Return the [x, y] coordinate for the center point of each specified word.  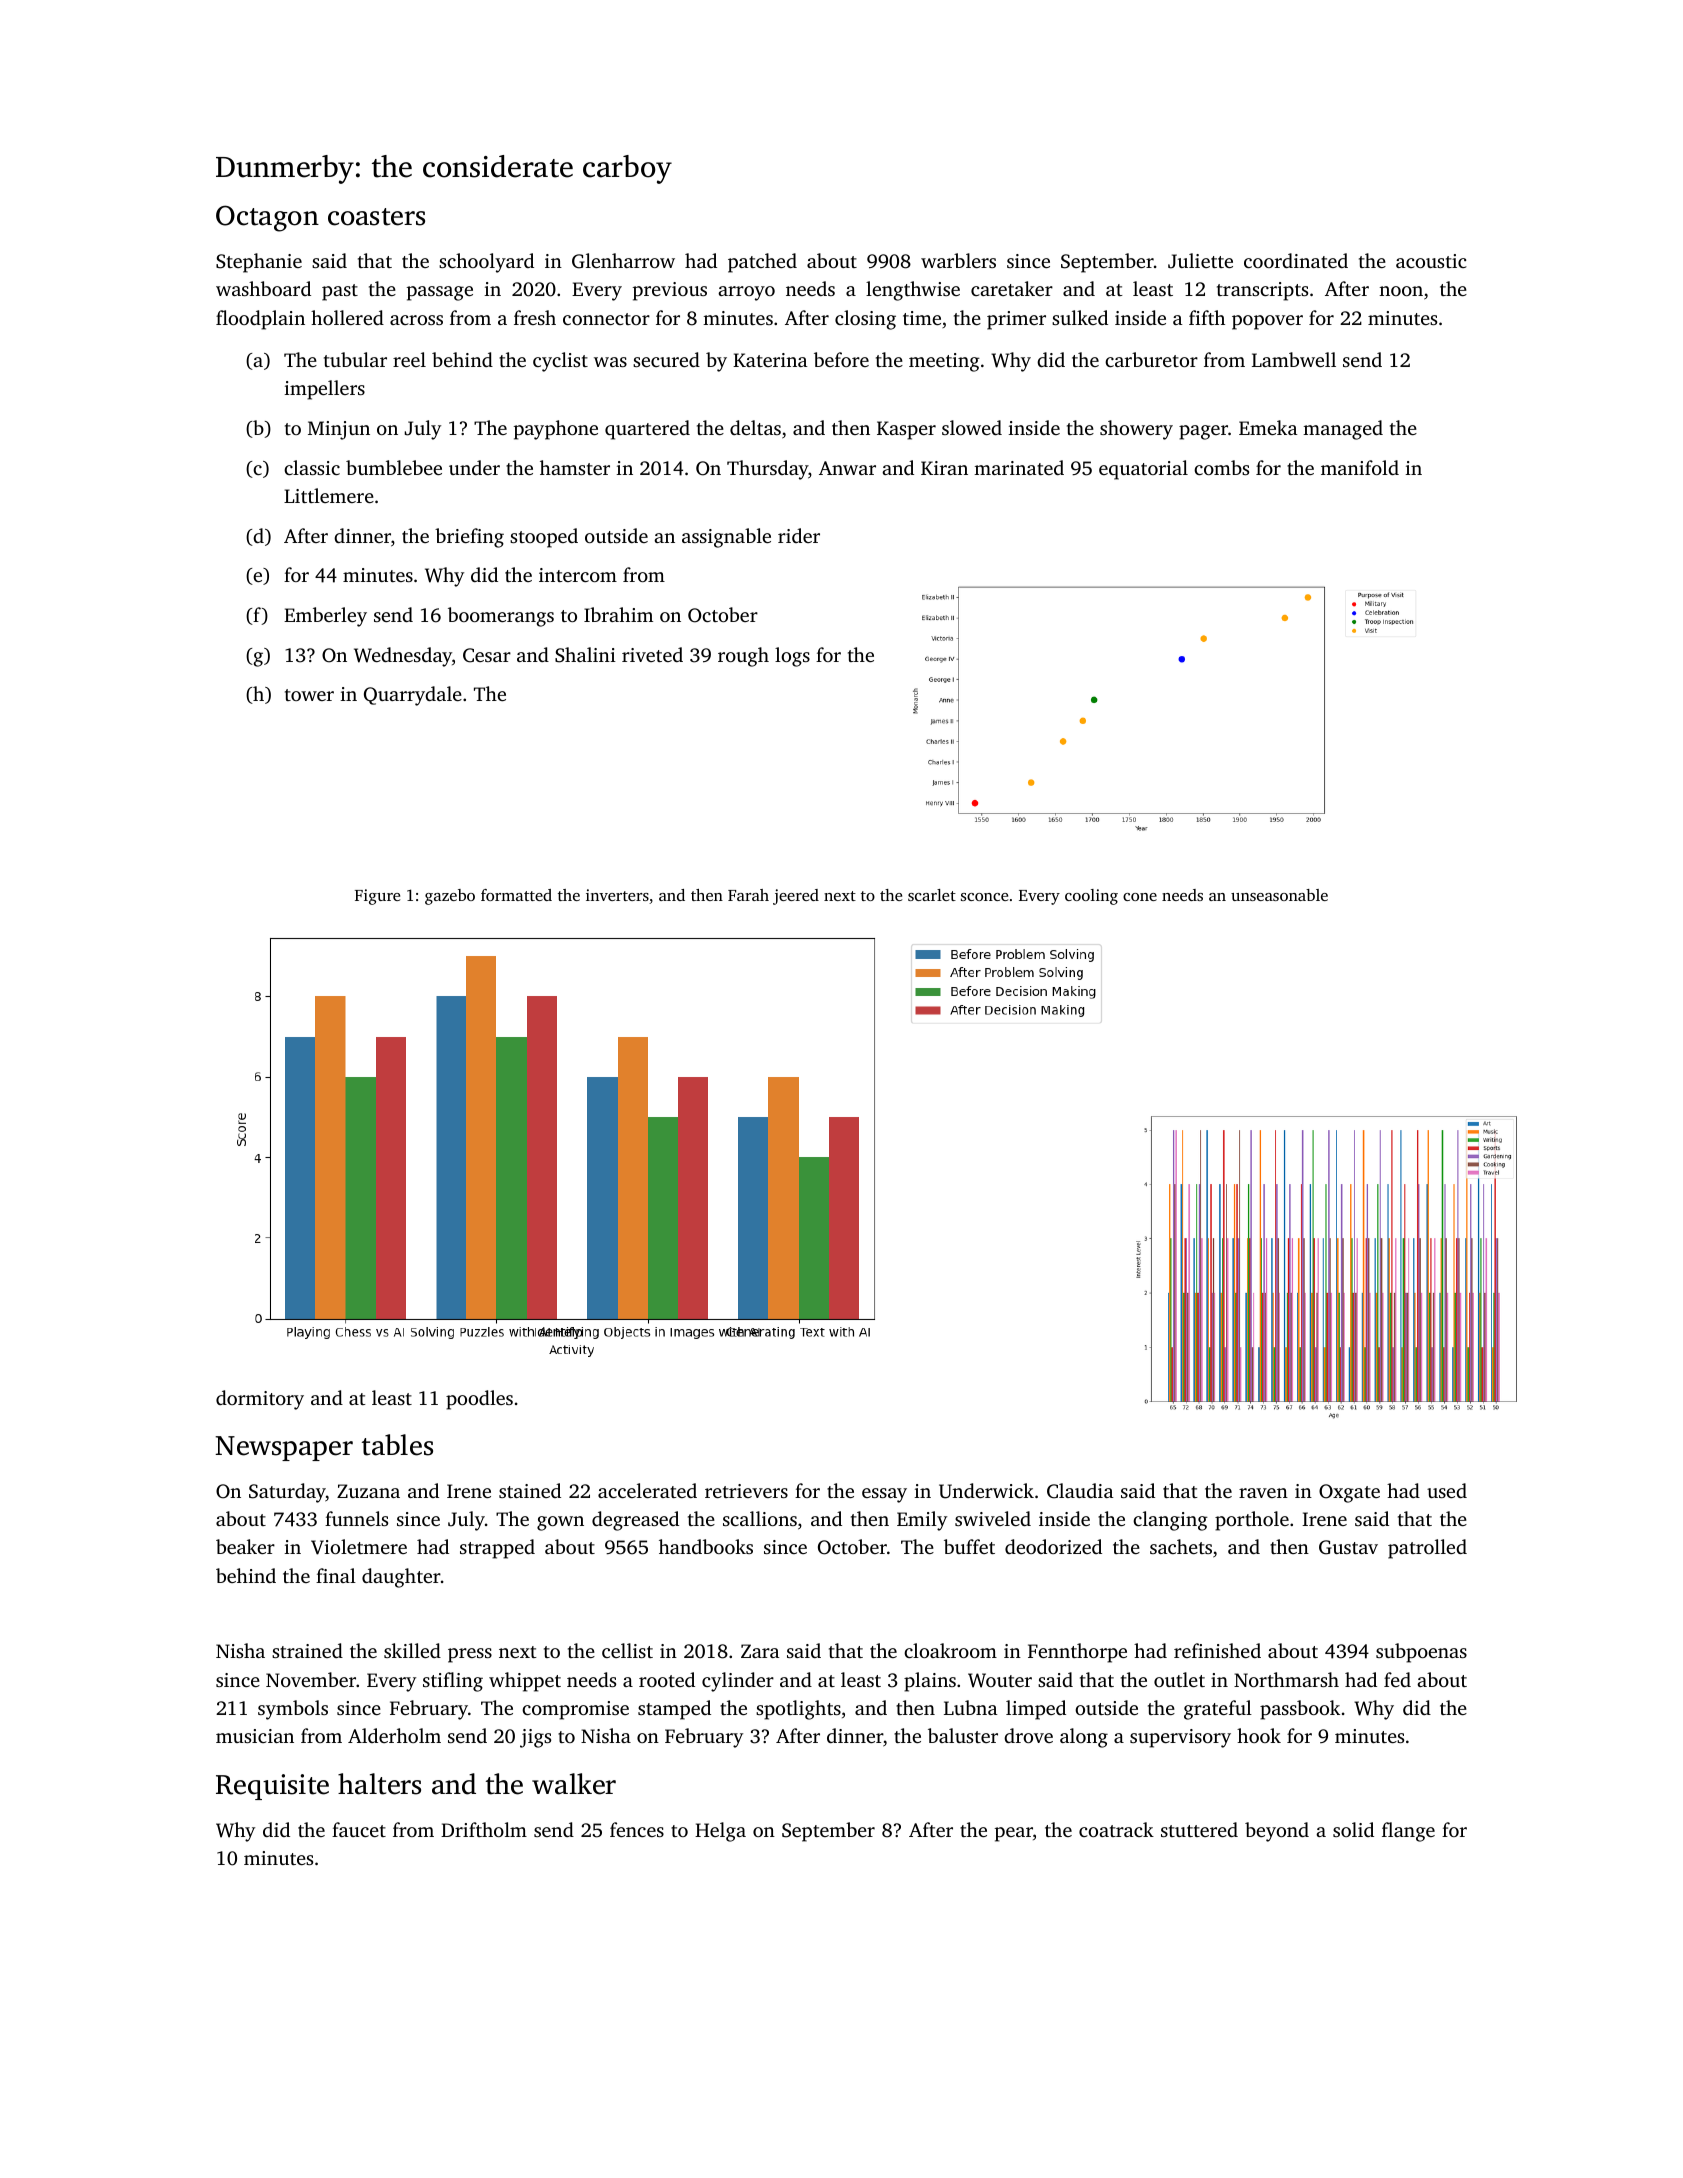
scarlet [932, 895]
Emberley [325, 617]
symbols [293, 1710]
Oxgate [1349, 1493]
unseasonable [1279, 895]
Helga [720, 1832]
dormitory [260, 1400]
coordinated [1296, 260]
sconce [984, 897]
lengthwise [913, 291]
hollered [347, 317]
